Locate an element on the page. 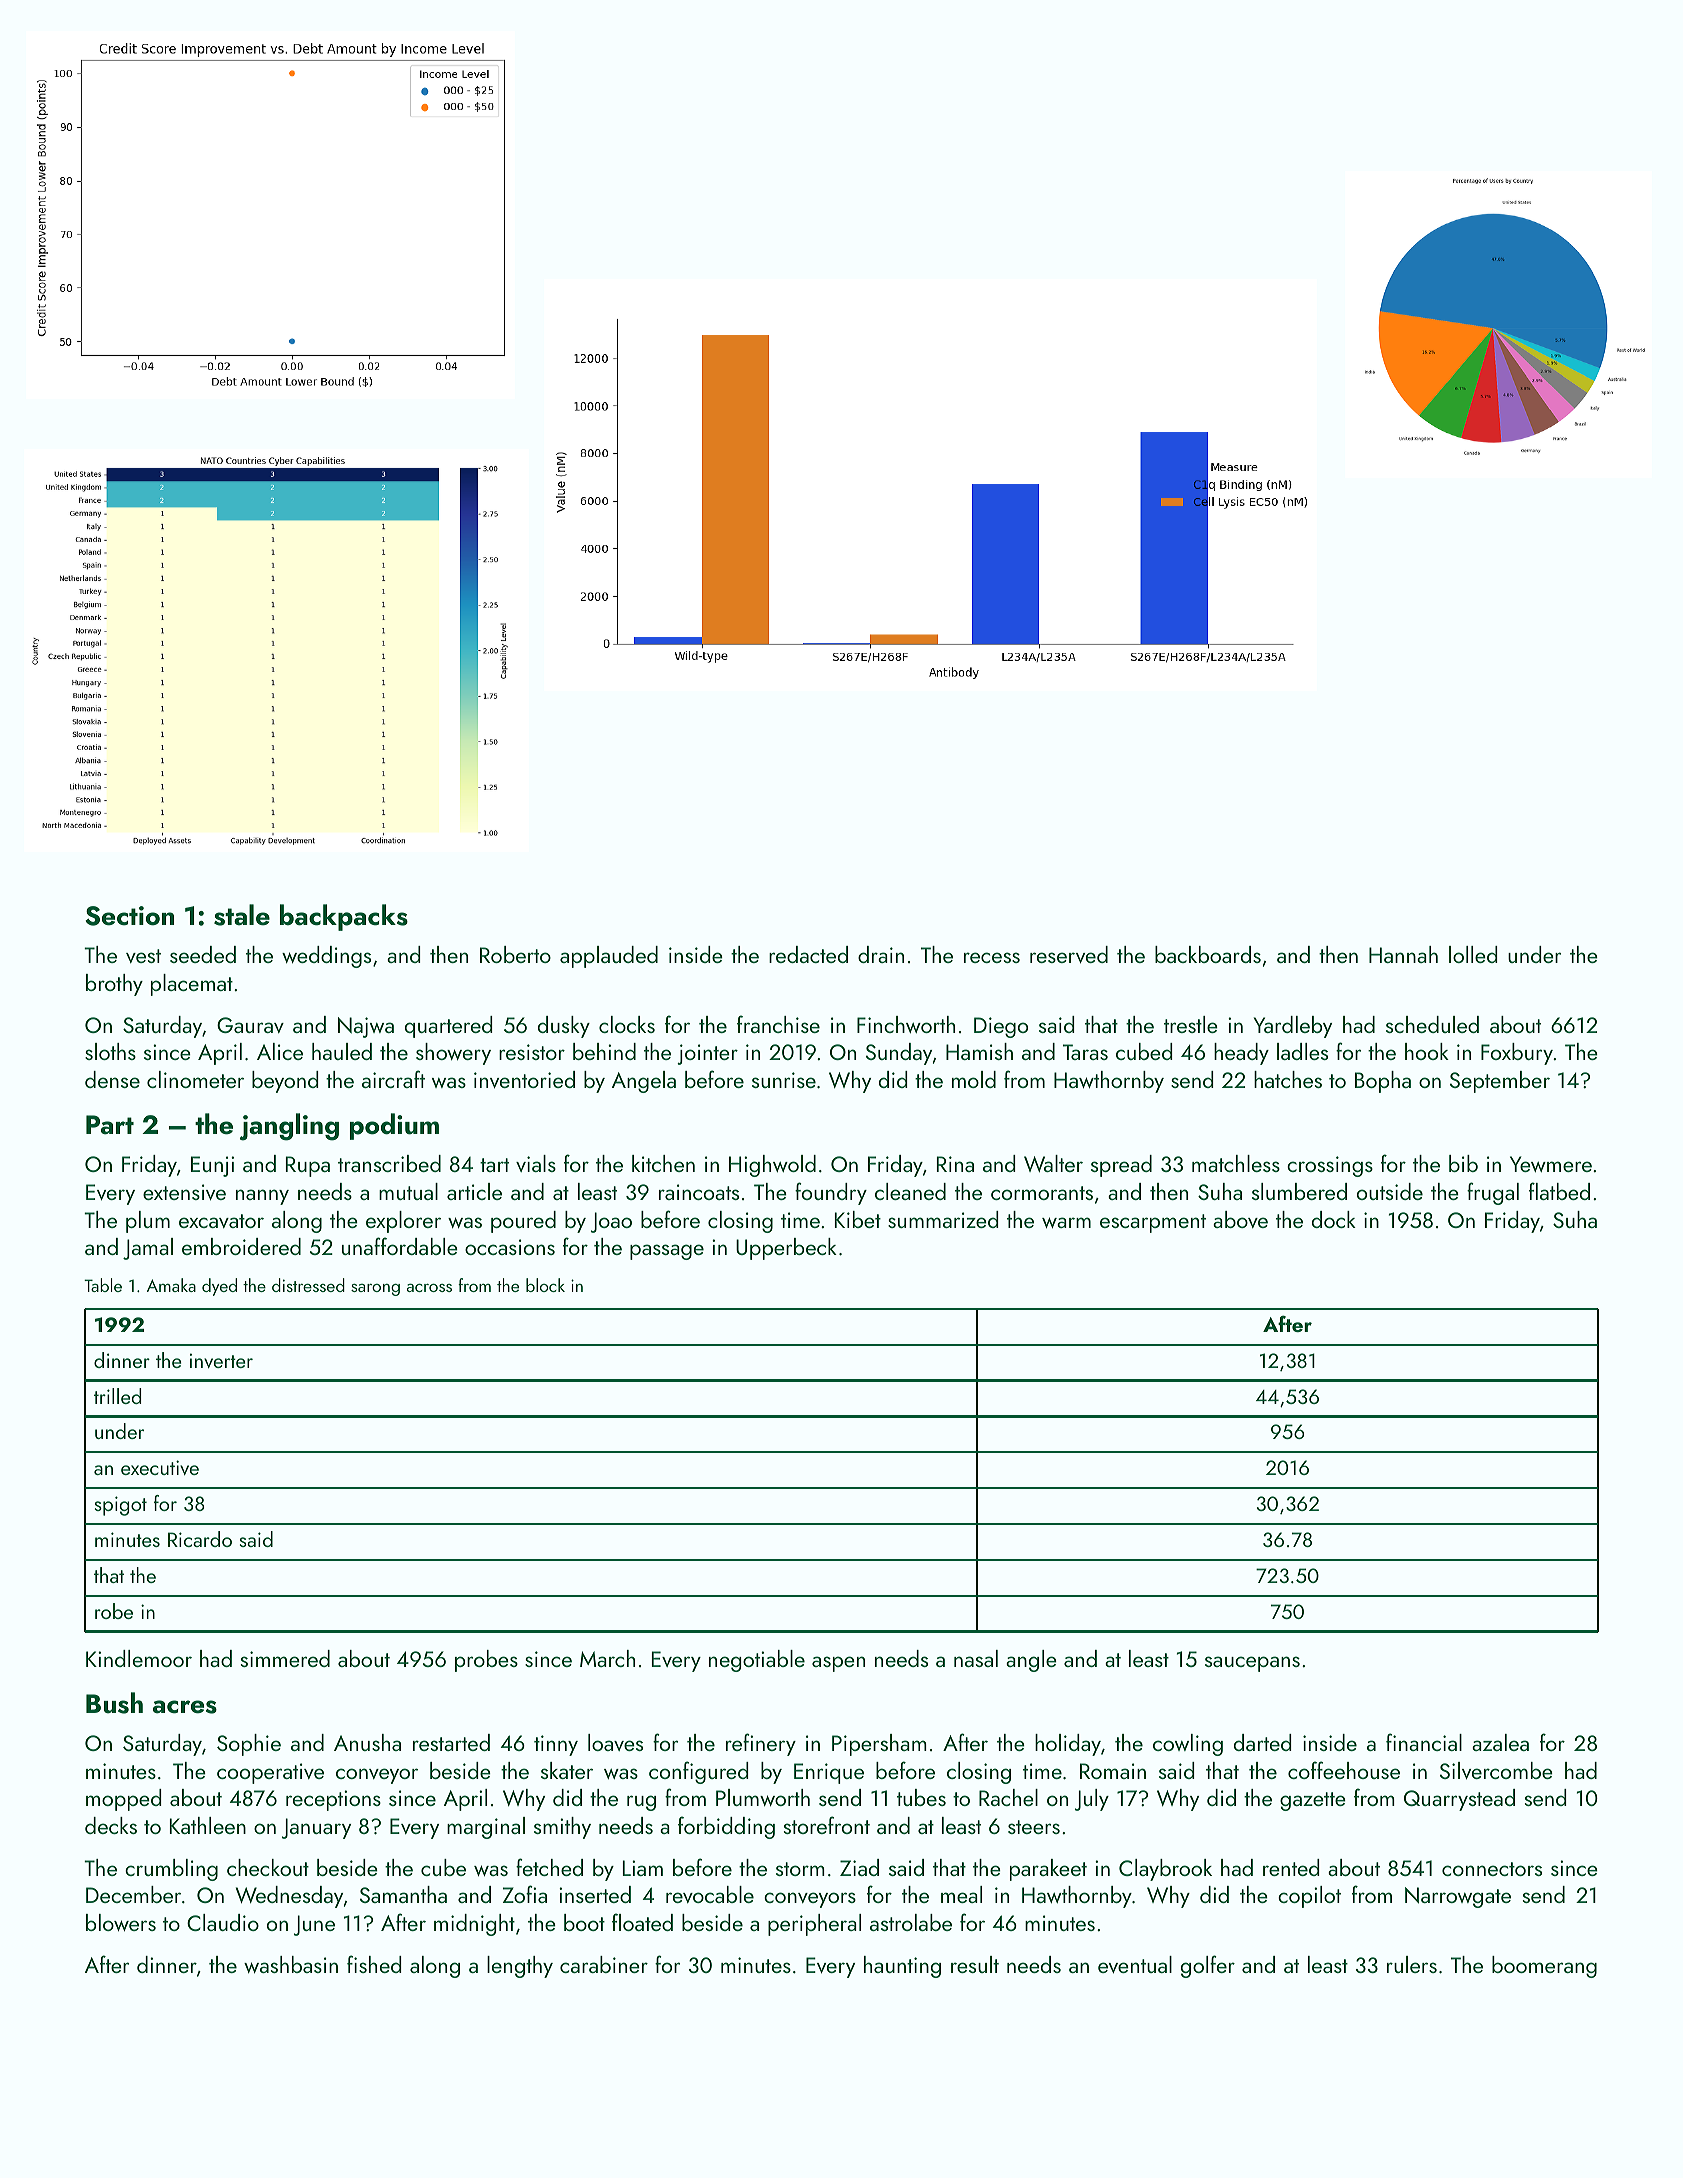 This image has width=1683, height=2178. negotiable is located at coordinates (757, 1661).
